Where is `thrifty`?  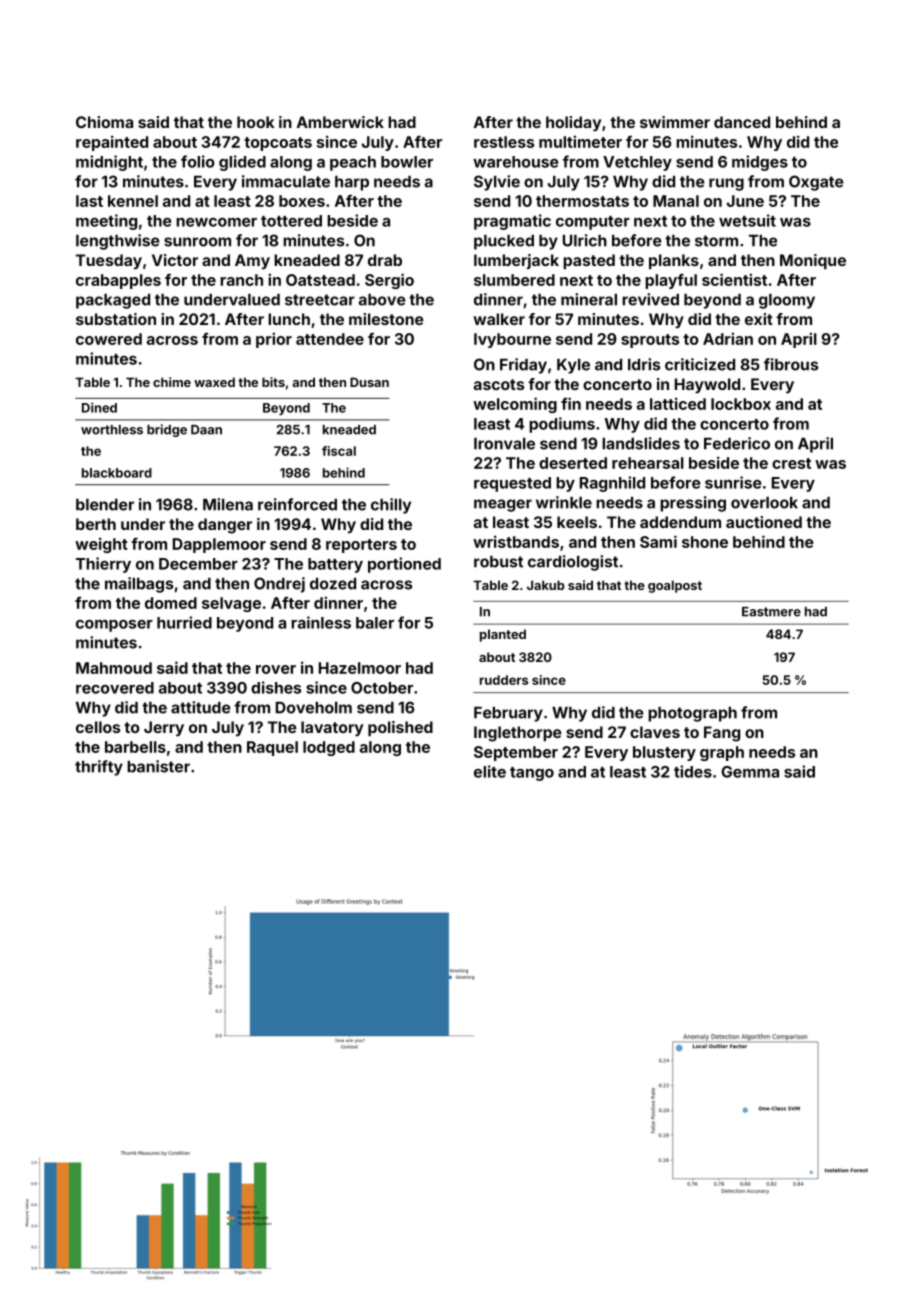
thrifty is located at coordinates (99, 768).
